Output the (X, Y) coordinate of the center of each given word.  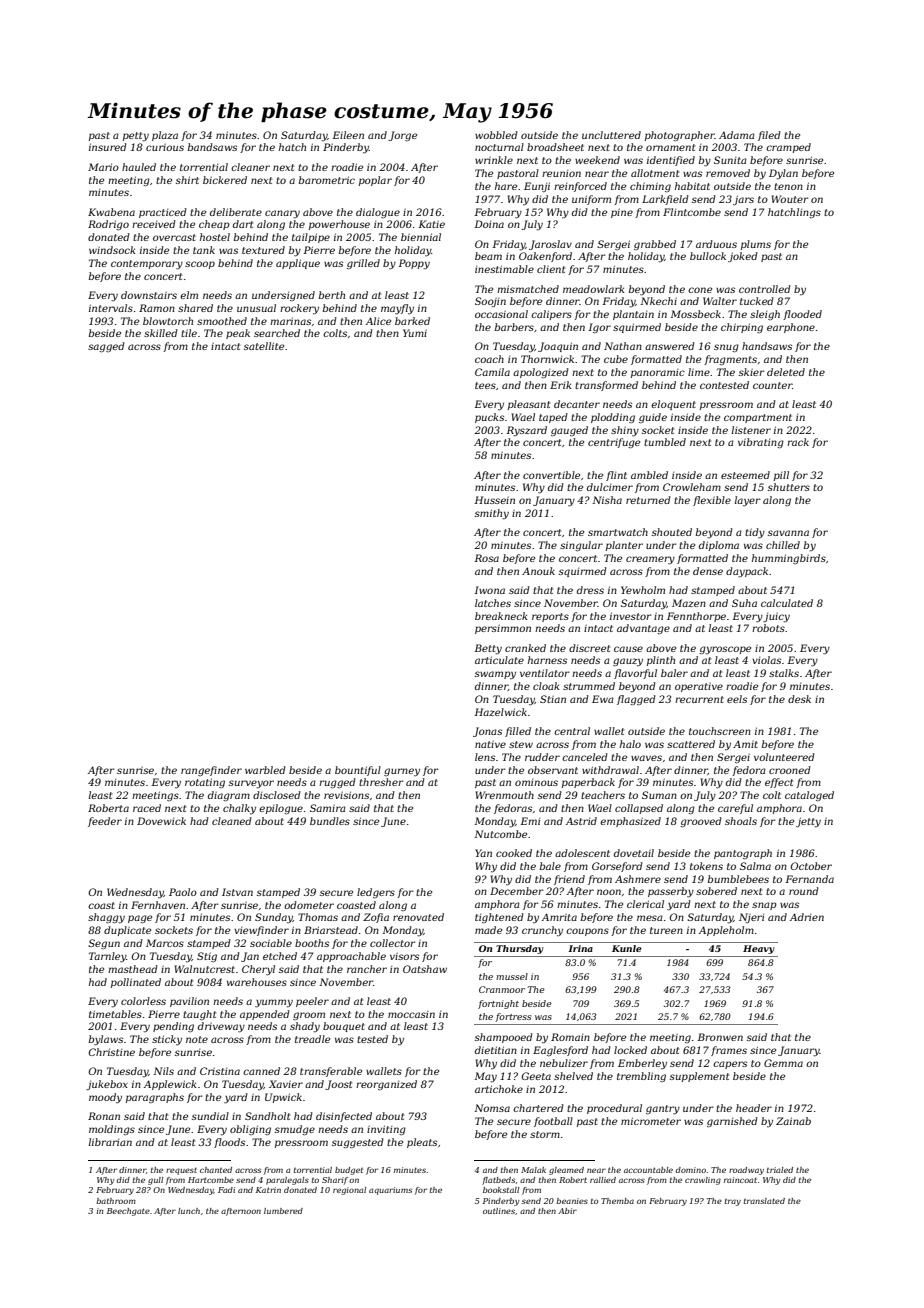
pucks (489, 418)
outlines (499, 1211)
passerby (671, 892)
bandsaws (212, 147)
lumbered (283, 1211)
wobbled (496, 135)
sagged (106, 347)
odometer (309, 905)
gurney (402, 772)
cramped (788, 148)
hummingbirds (789, 559)
